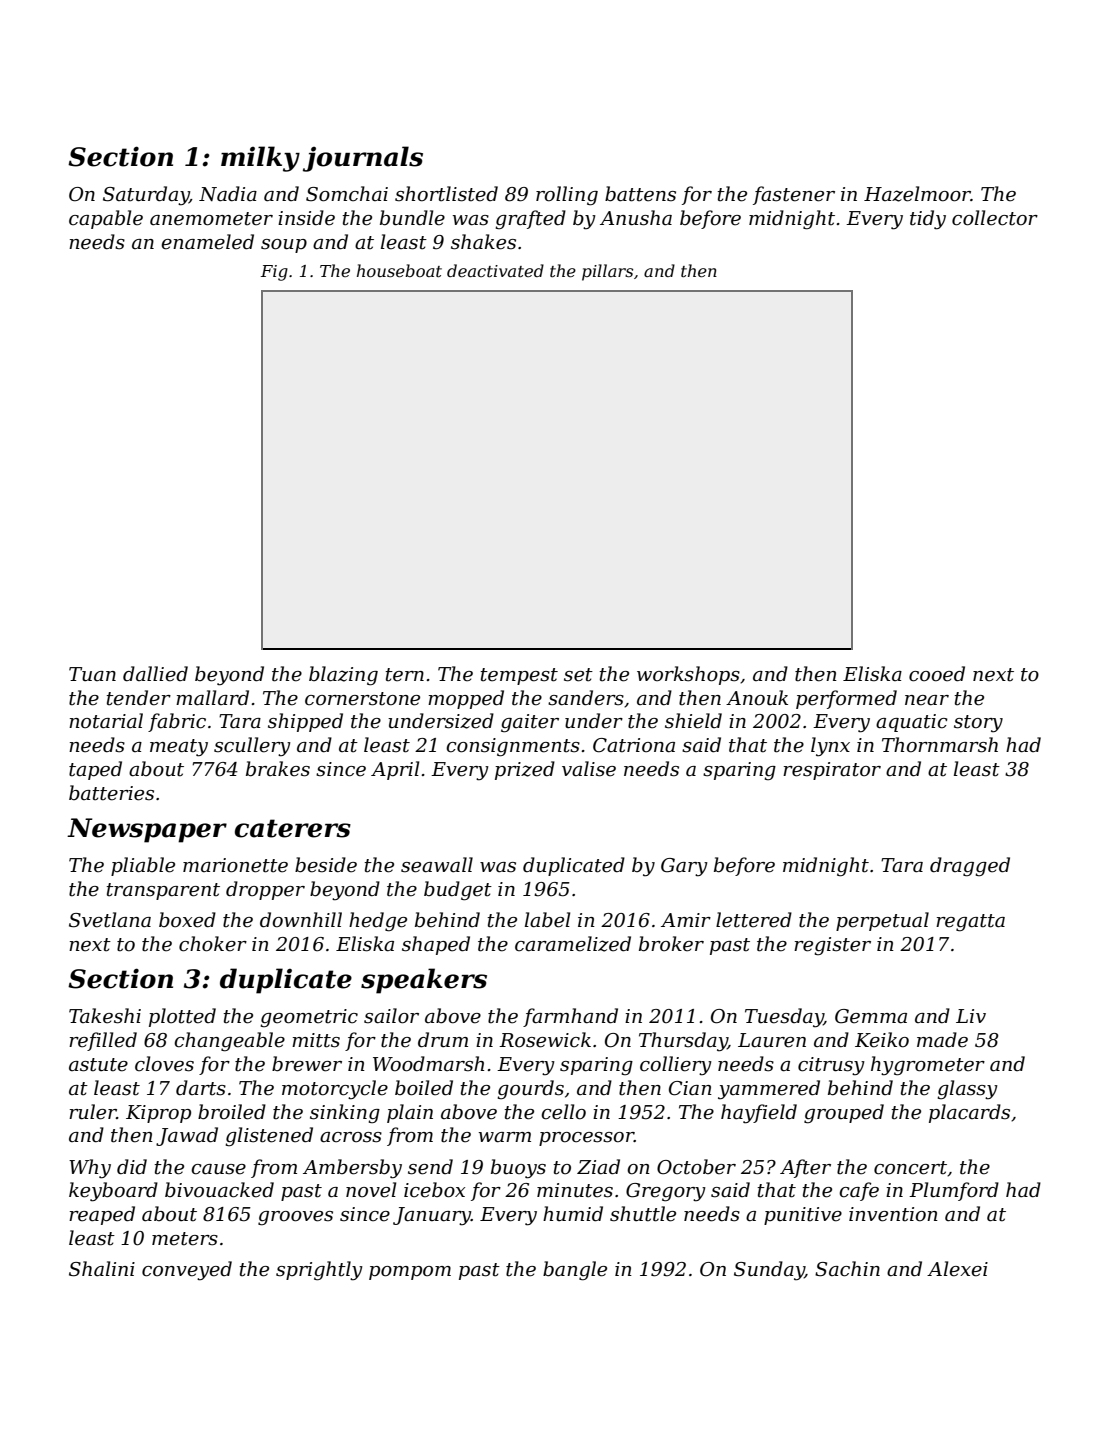 This document has height=1441, width=1114. Describe the element at coordinates (410, 1273) in the document. I see `pompom` at that location.
